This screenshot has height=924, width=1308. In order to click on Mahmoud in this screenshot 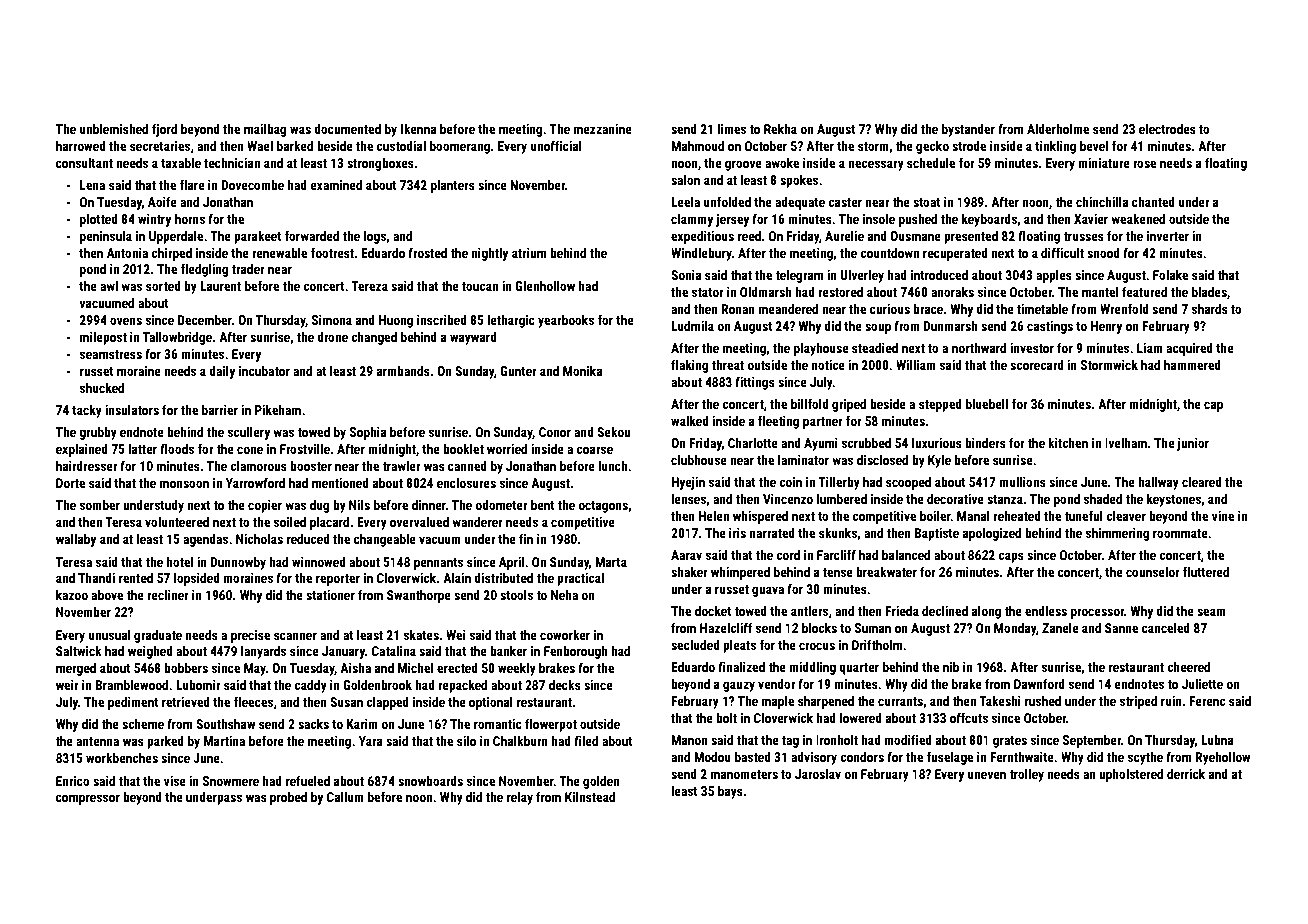, I will do `click(697, 146)`.
